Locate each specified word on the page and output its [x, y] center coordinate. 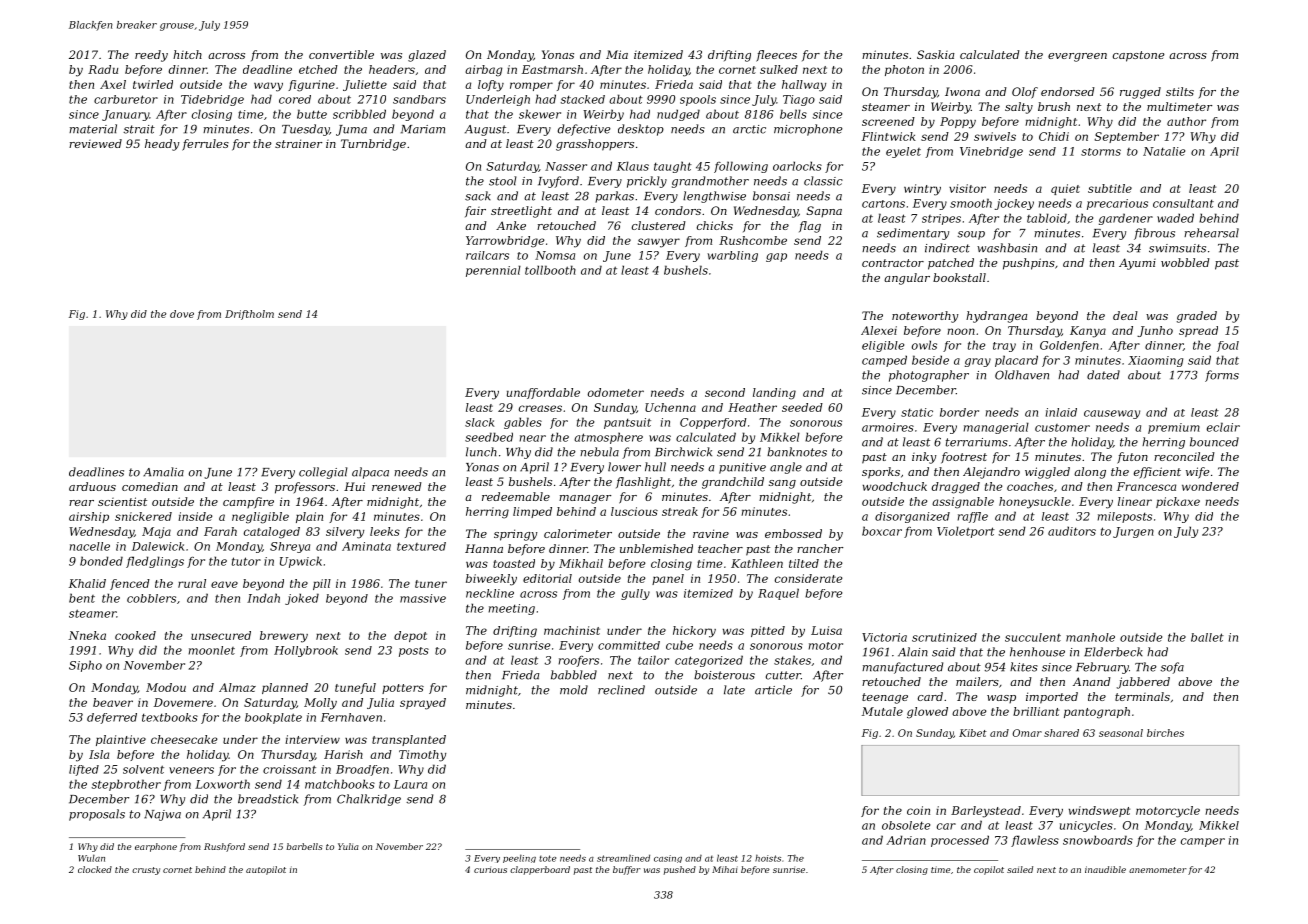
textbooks [170, 717]
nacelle [90, 546]
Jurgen [1133, 532]
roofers [579, 661]
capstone [1139, 56]
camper [1203, 842]
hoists [768, 858]
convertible [341, 54]
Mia [617, 54]
